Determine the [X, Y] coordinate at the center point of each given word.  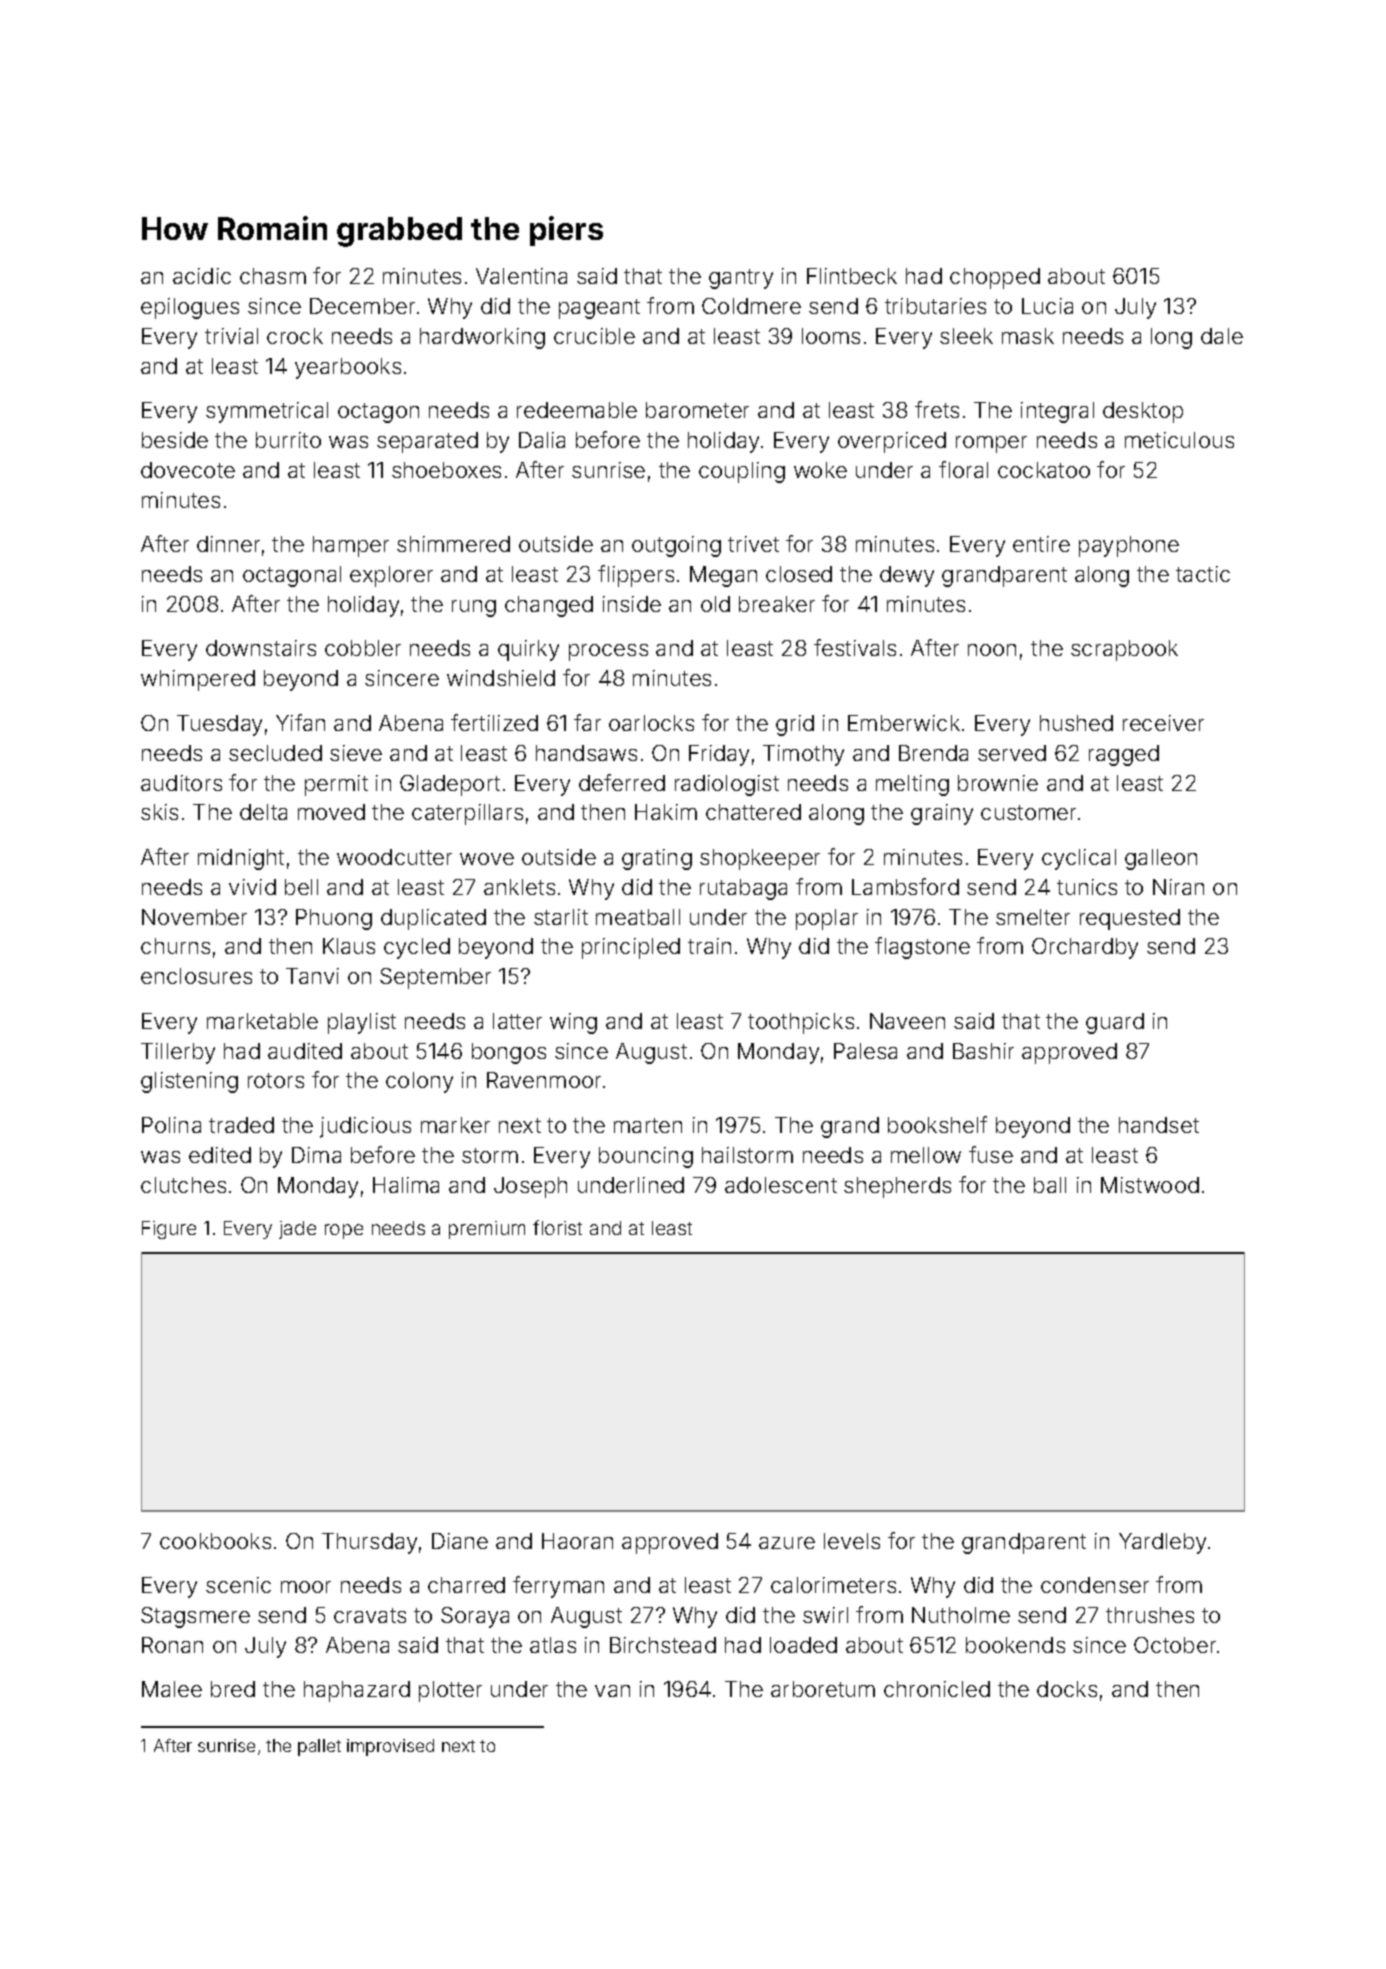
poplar [827, 919]
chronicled [937, 1689]
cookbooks [215, 1541]
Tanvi [312, 976]
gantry [741, 279]
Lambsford [905, 886]
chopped [995, 278]
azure [787, 1543]
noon [992, 650]
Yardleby [1162, 1543]
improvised [390, 1747]
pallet [319, 1747]
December [362, 306]
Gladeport [450, 785]
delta [263, 812]
